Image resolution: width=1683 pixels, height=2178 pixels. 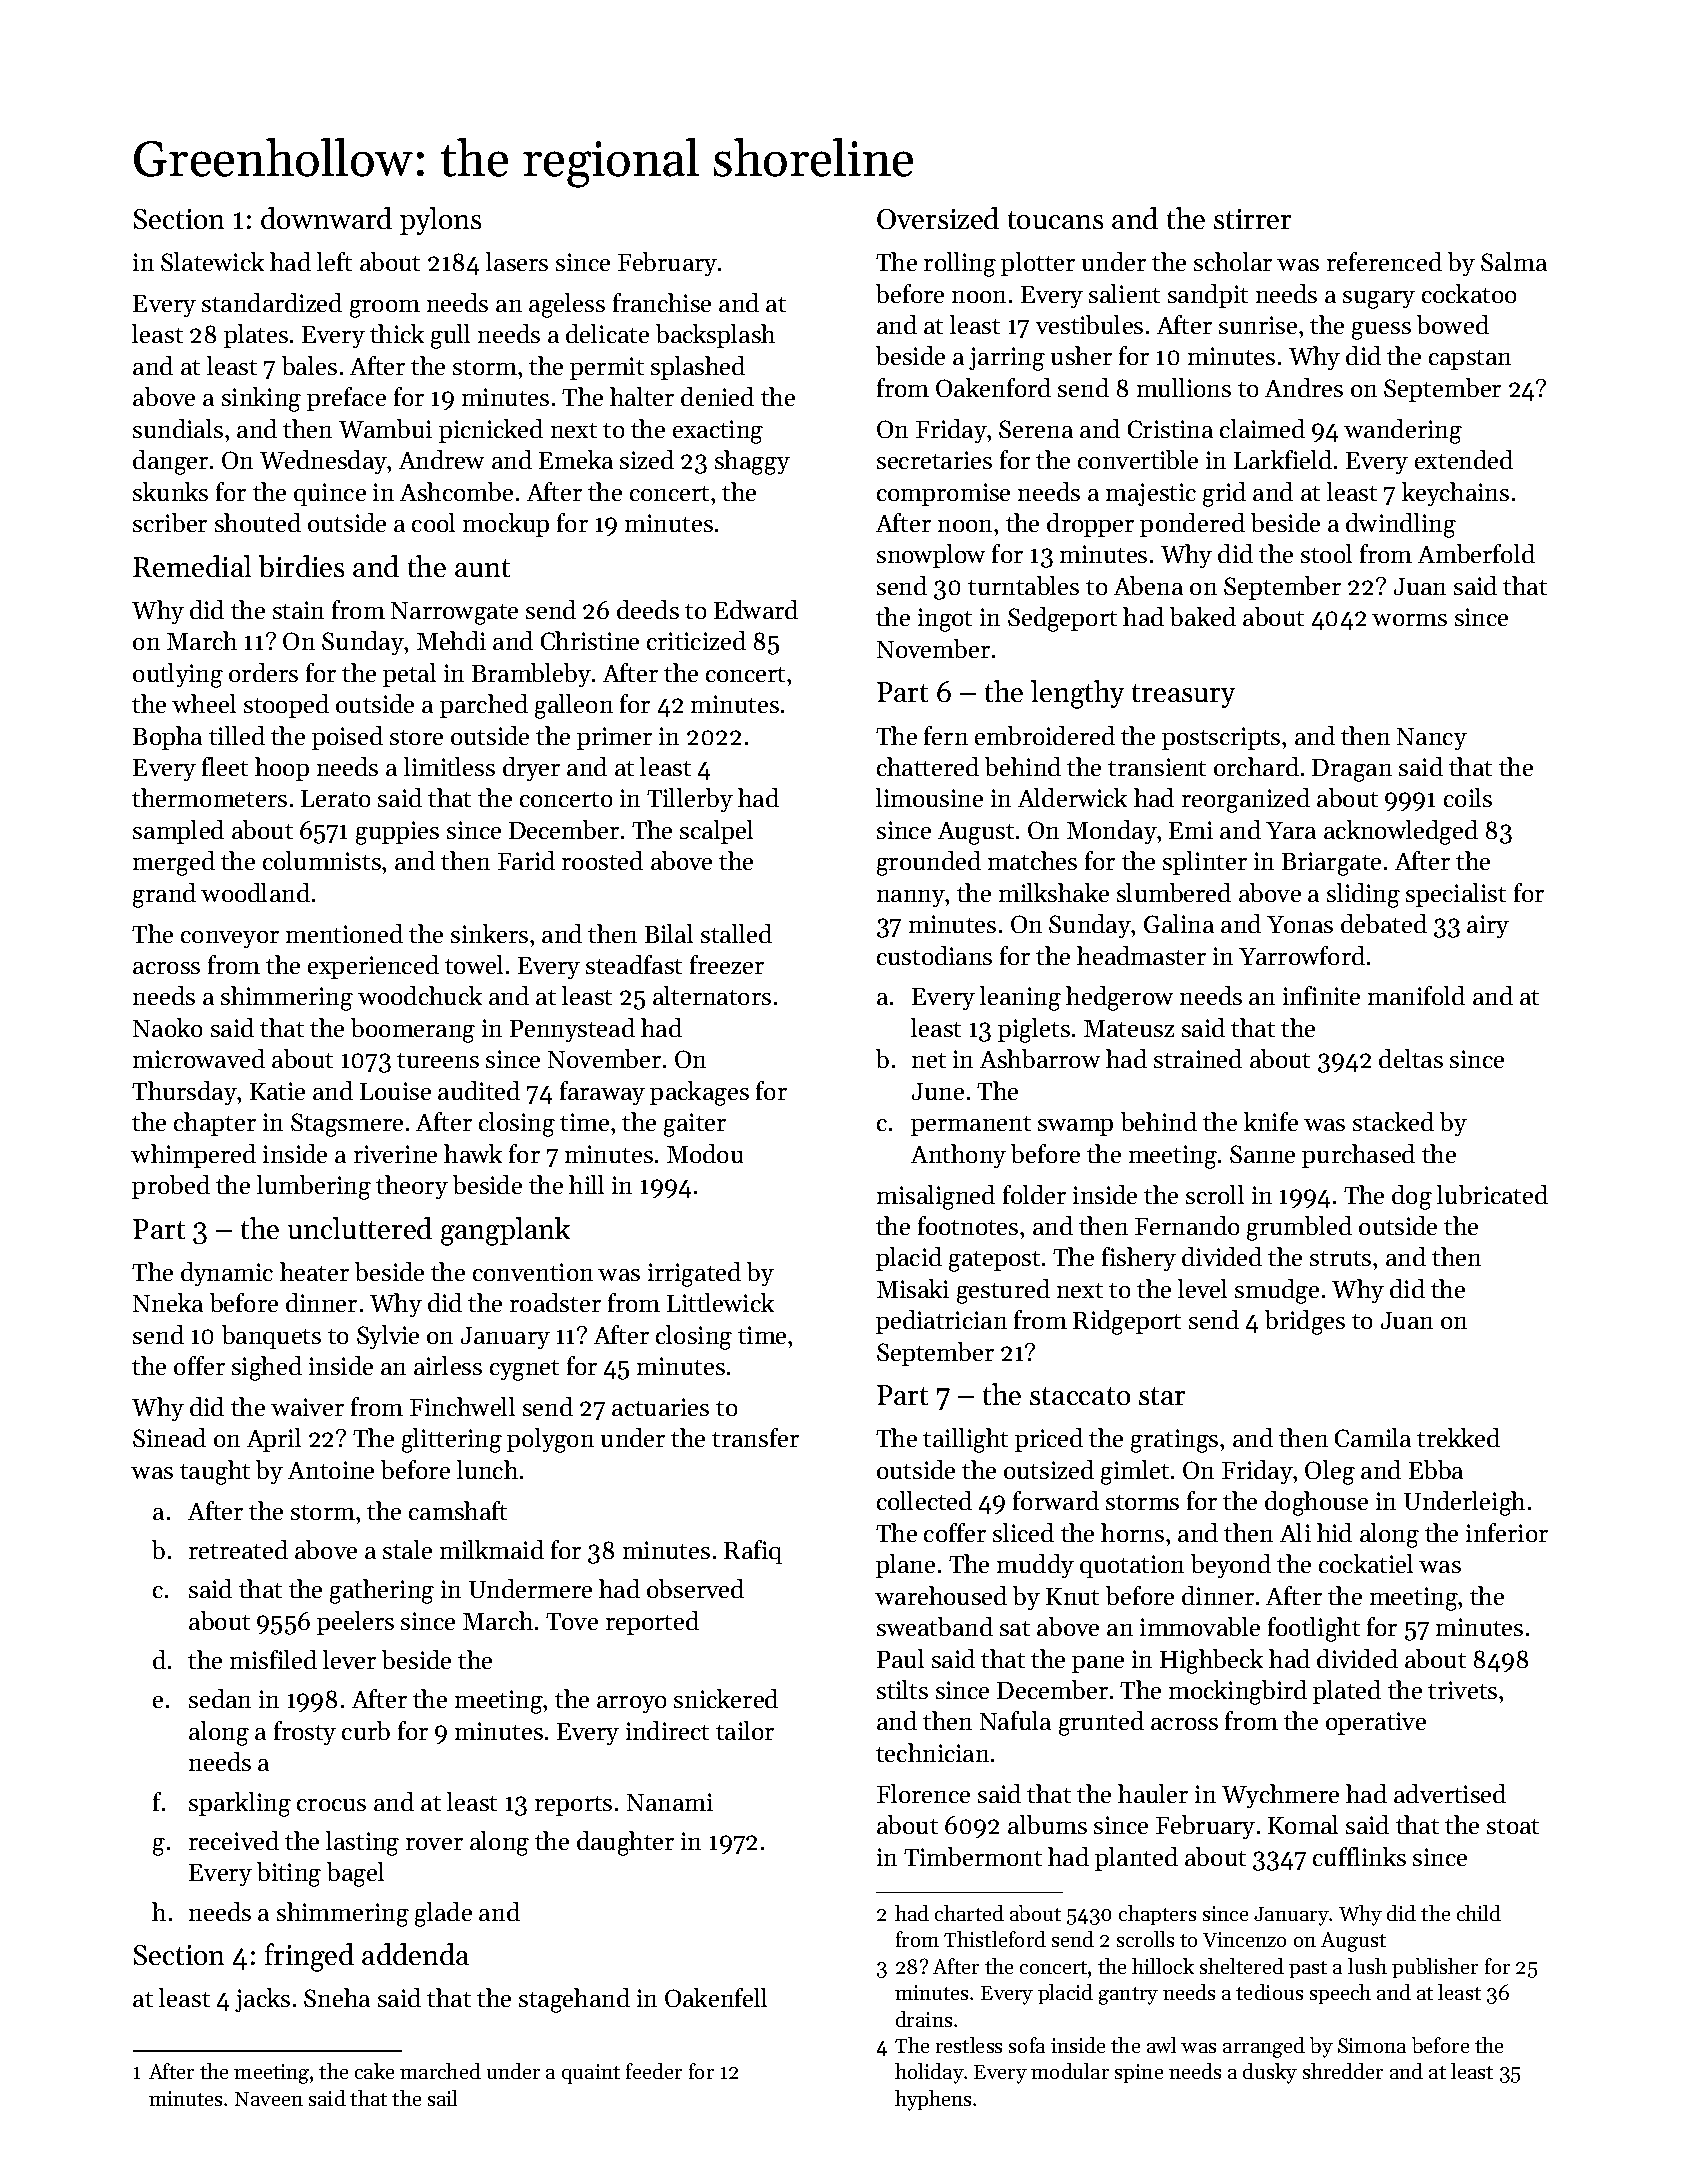 I want to click on lush, so click(x=1367, y=1966).
